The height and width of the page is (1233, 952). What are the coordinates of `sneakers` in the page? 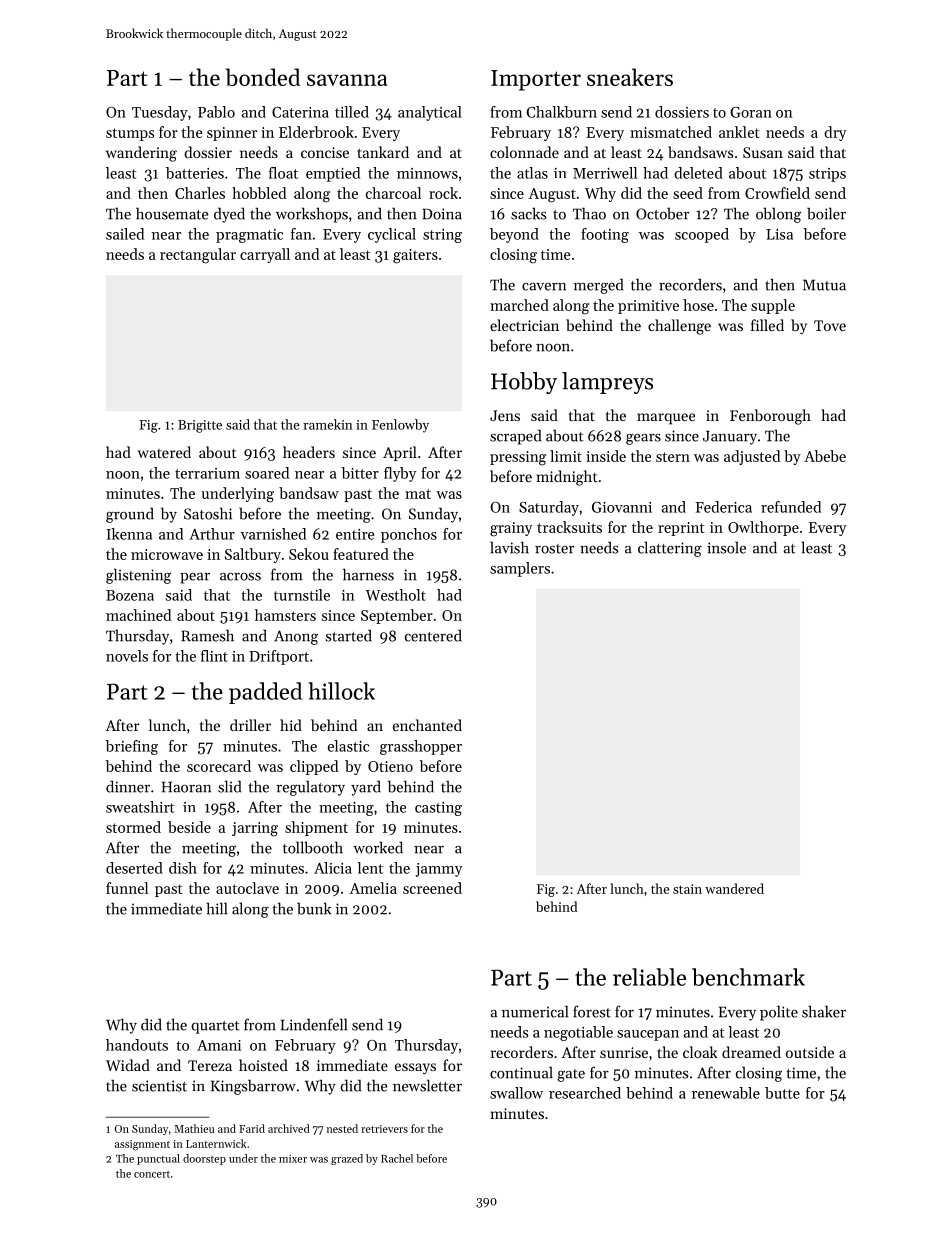 It's located at (630, 77).
